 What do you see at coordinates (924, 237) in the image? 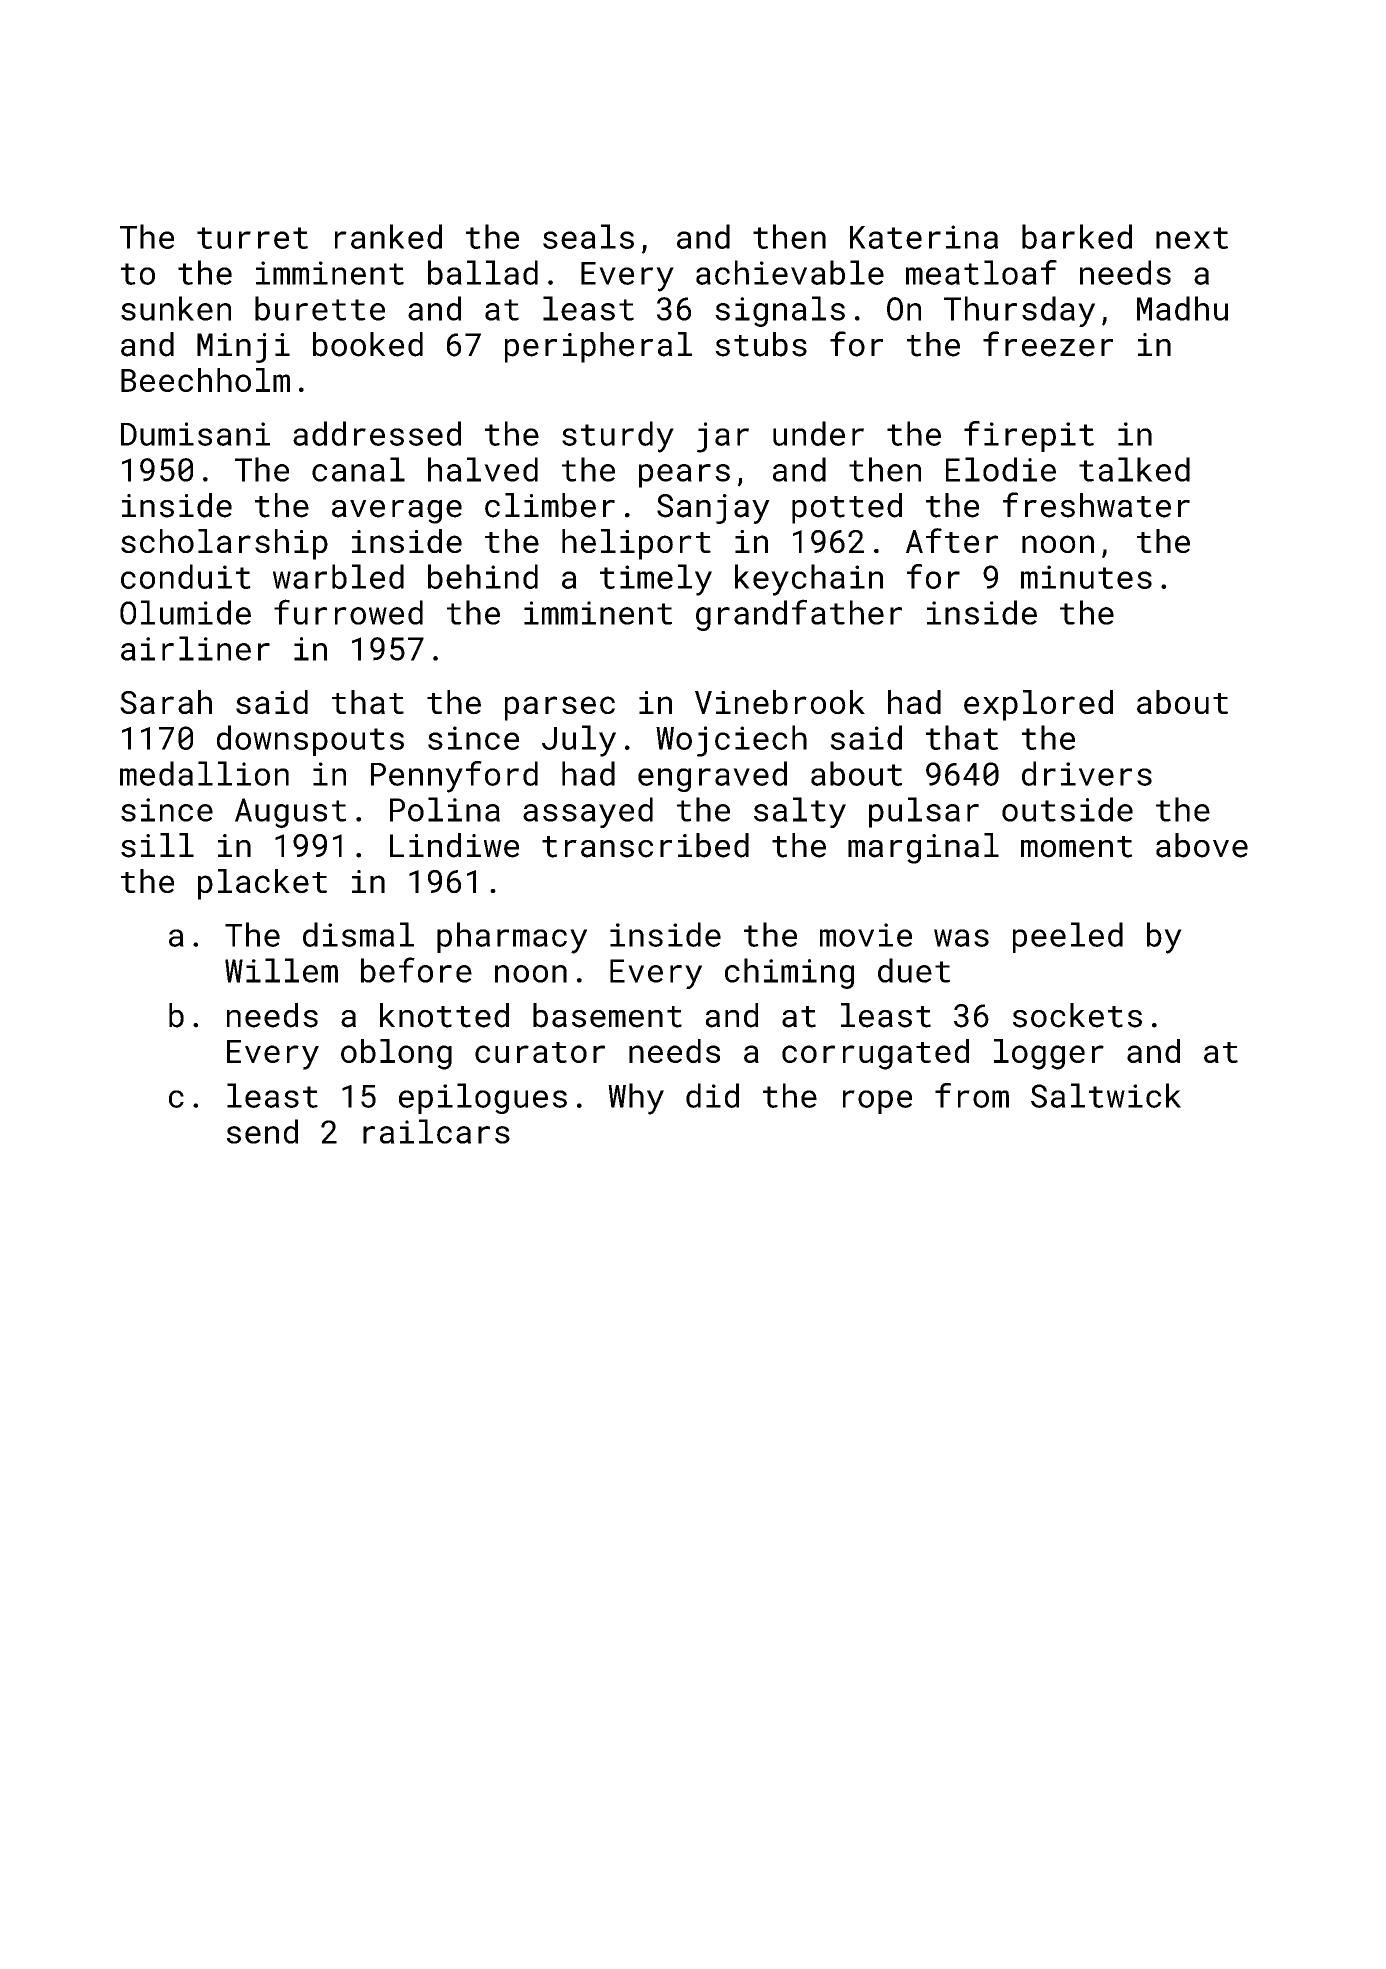
I see `Katerina` at bounding box center [924, 237].
